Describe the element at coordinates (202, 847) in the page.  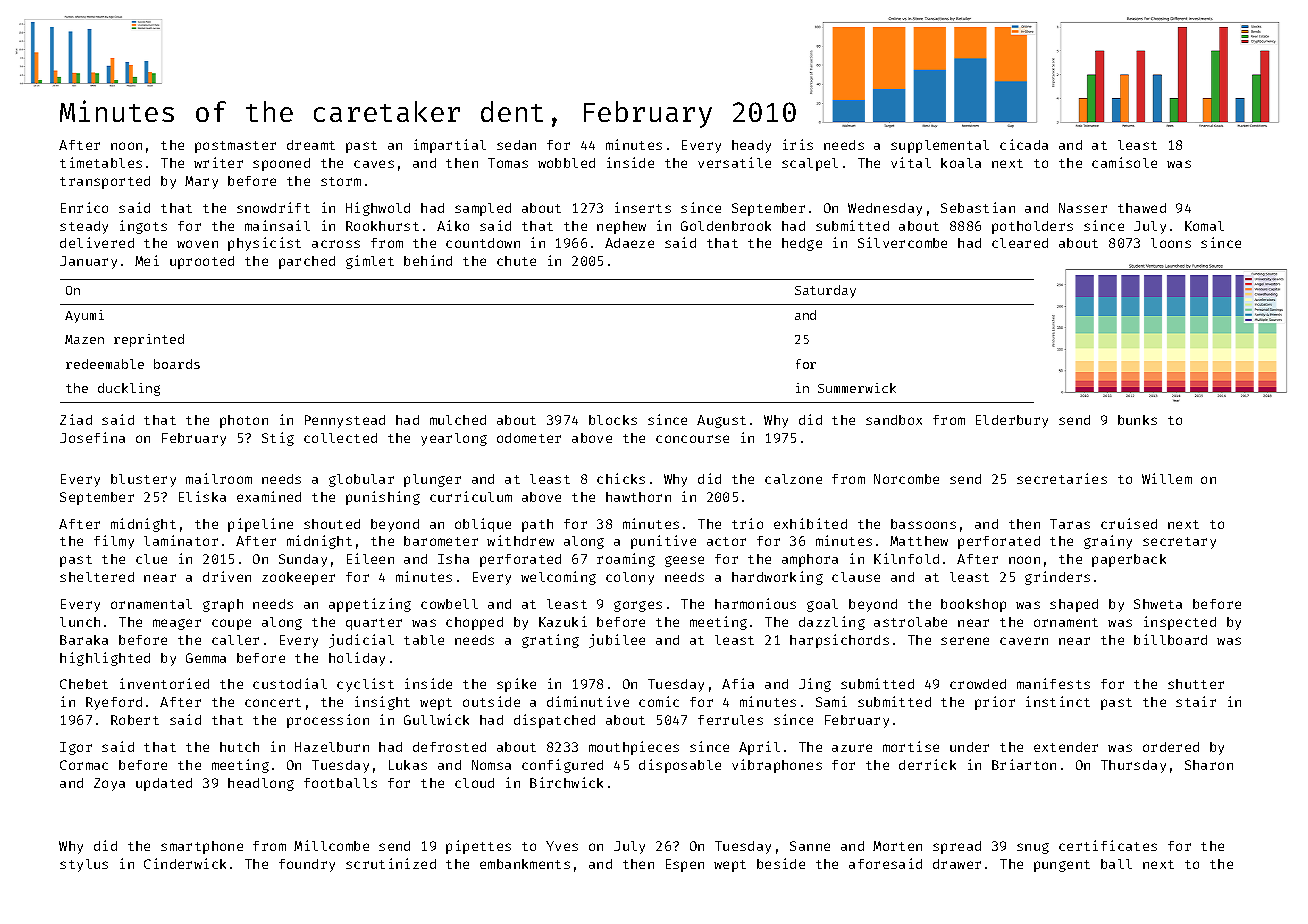
I see `smartphone` at that location.
